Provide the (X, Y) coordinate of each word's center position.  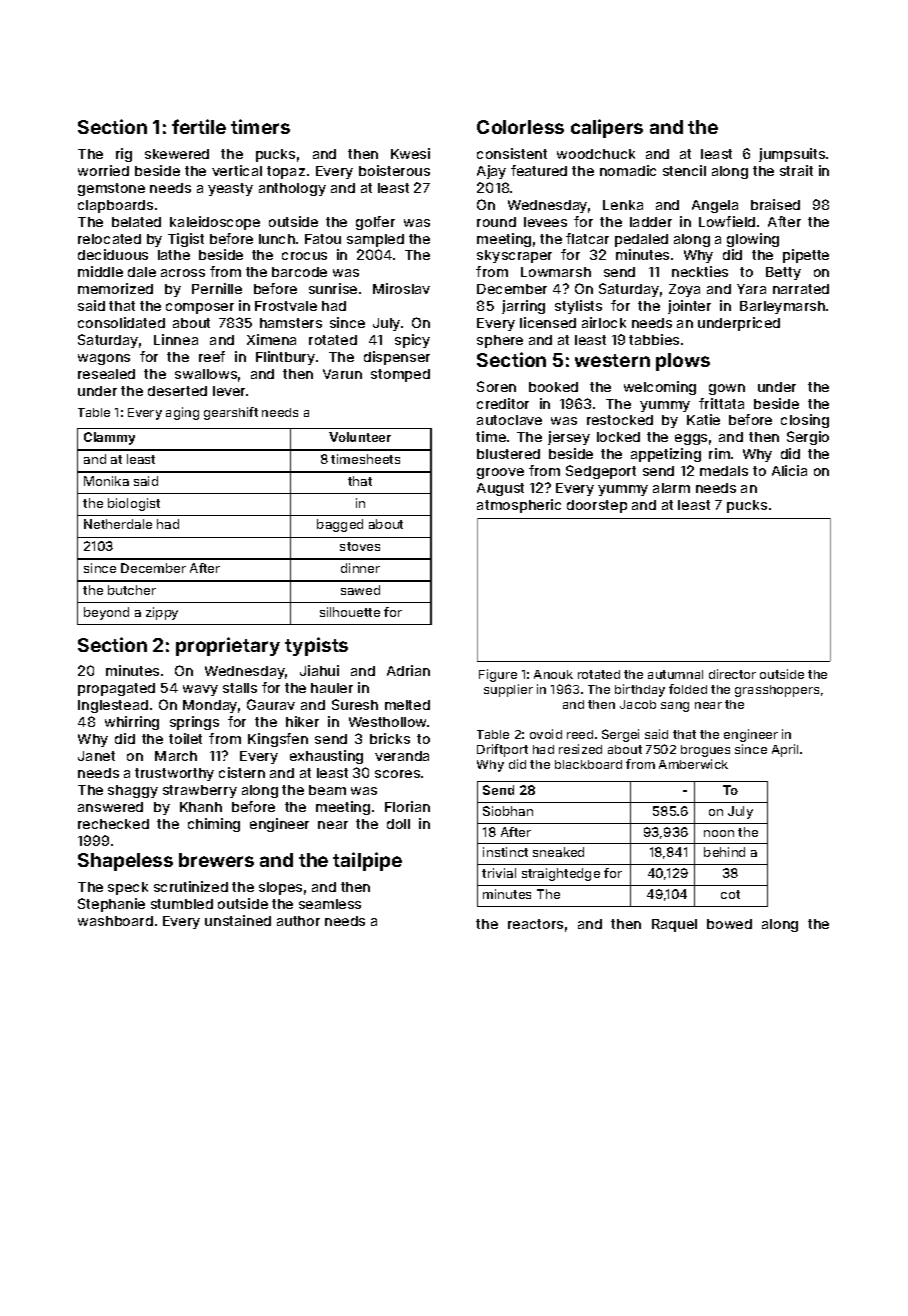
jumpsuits (792, 155)
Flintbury (285, 358)
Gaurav (271, 704)
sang (675, 707)
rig (124, 155)
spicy (412, 341)
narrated (801, 289)
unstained (238, 920)
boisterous (394, 170)
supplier (508, 690)
